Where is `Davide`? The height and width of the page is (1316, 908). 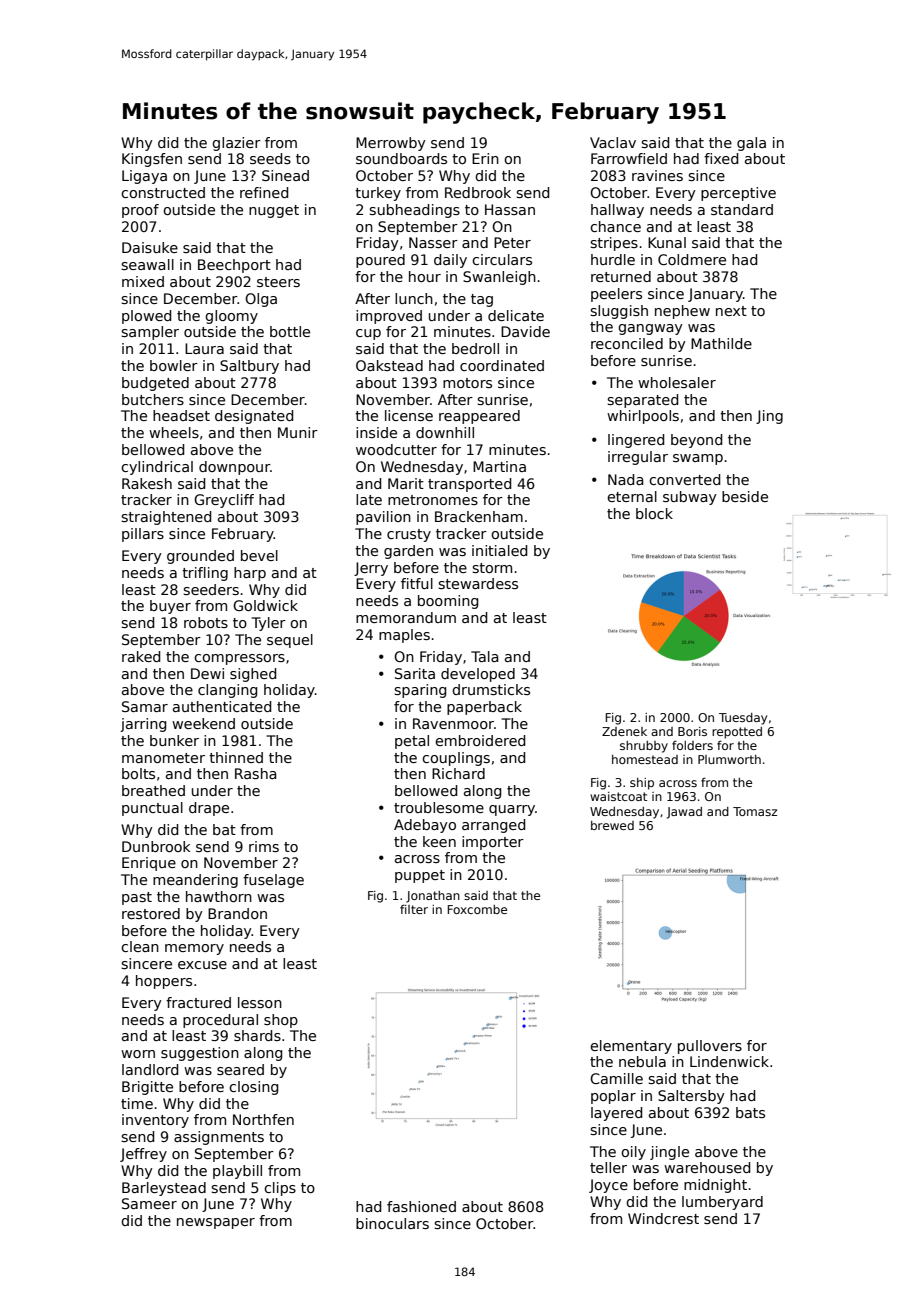
Davide is located at coordinates (525, 331).
